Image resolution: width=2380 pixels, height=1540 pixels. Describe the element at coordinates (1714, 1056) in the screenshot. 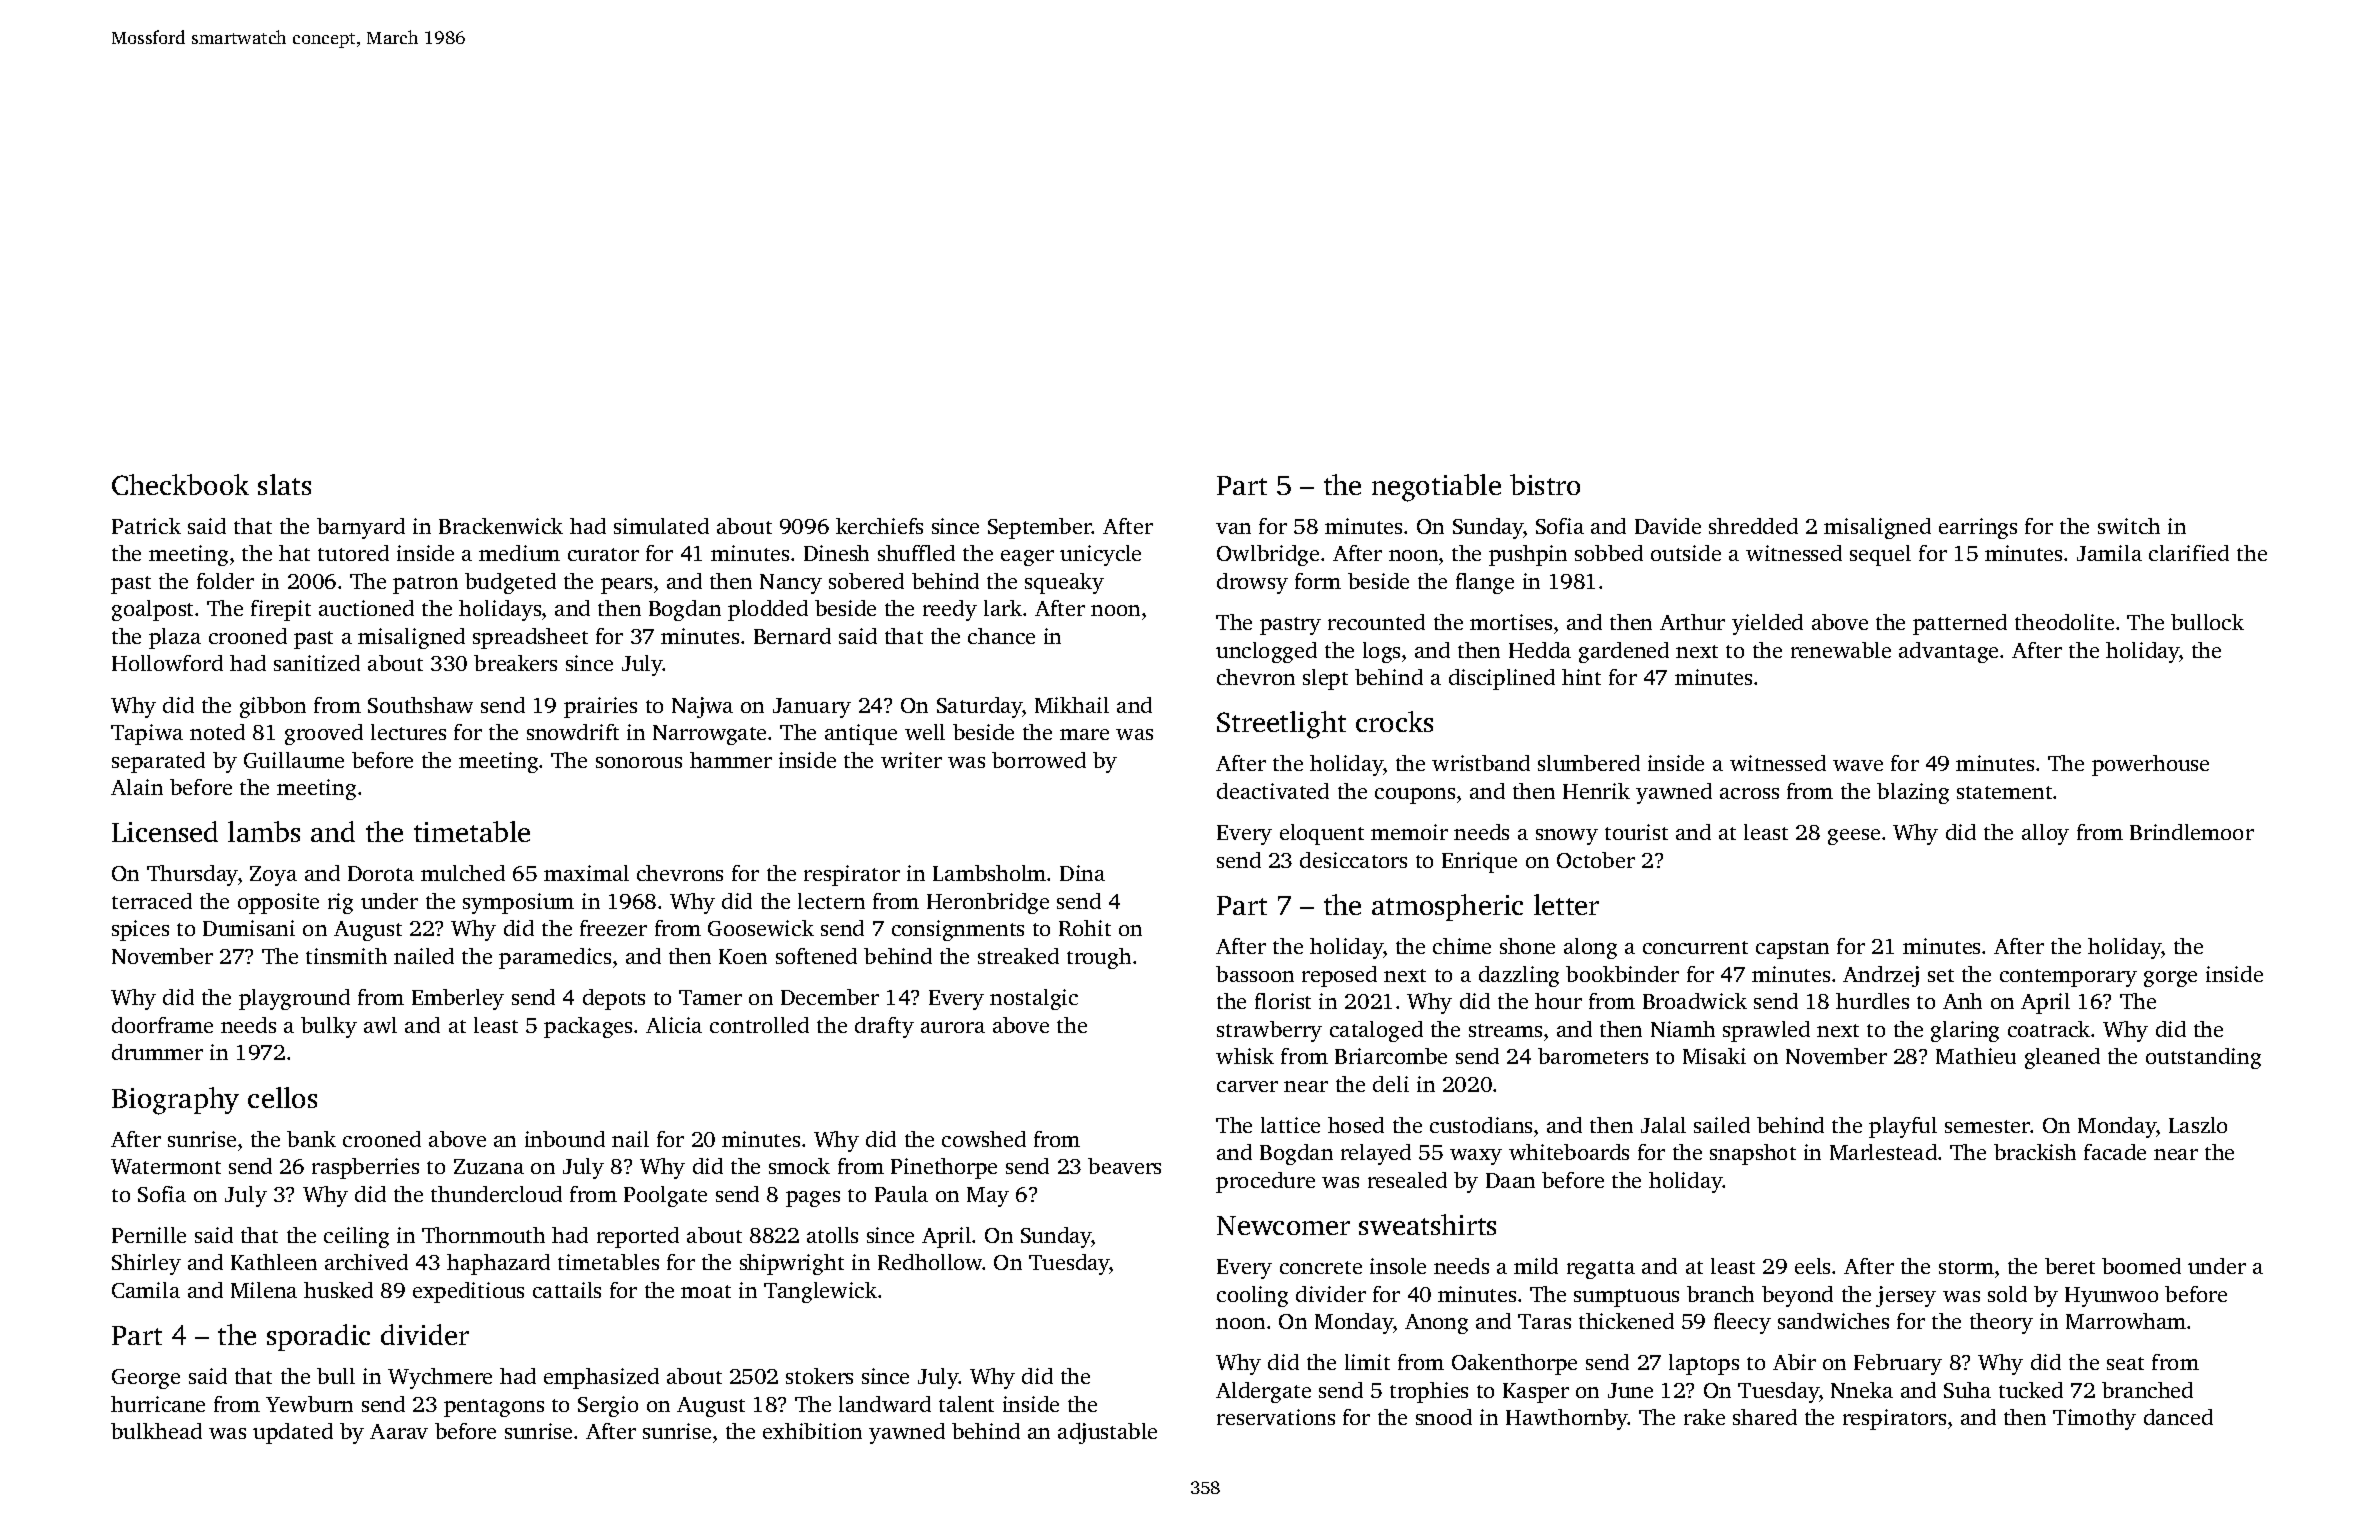

I see `Misaki` at that location.
